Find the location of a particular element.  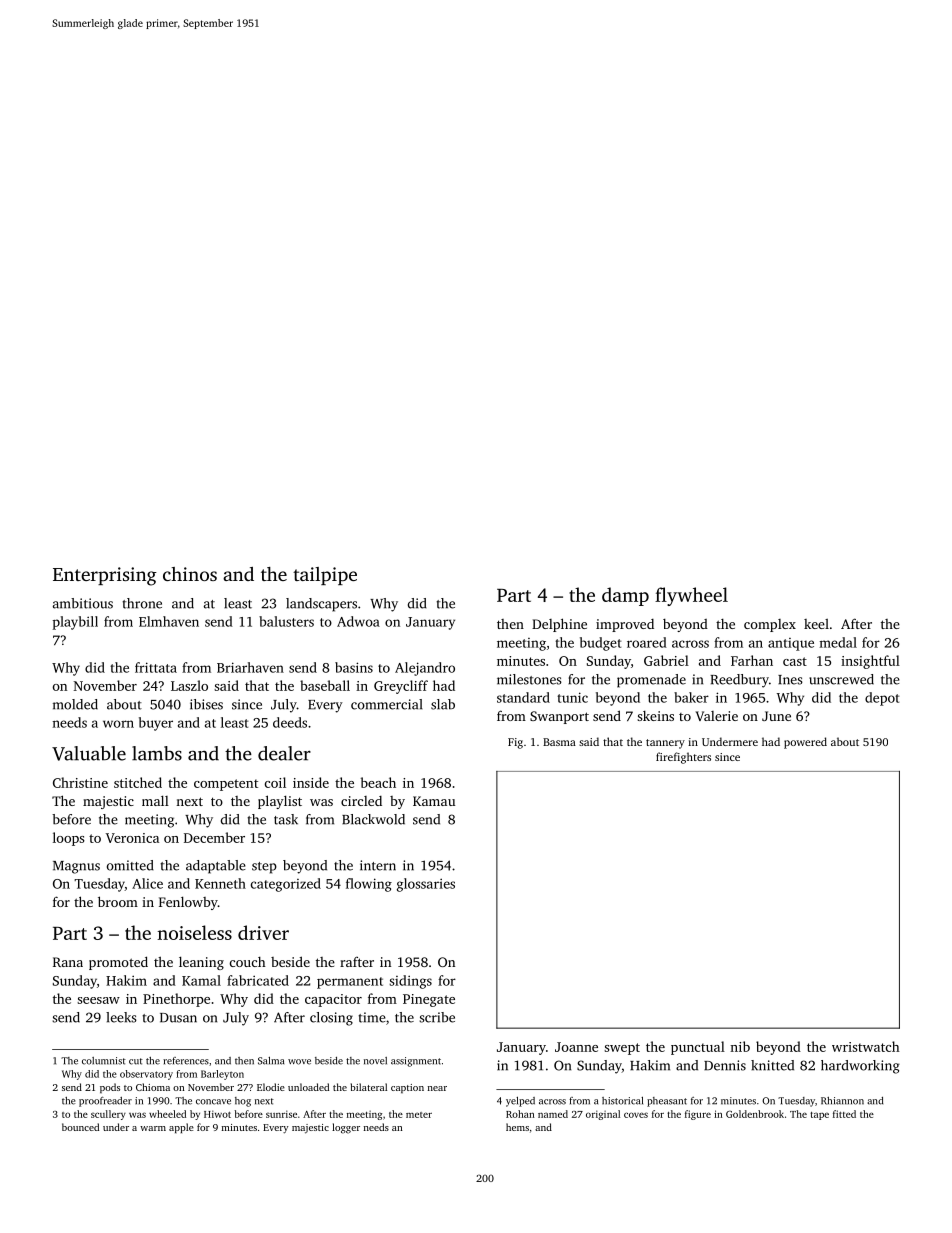

chinos is located at coordinates (190, 574).
